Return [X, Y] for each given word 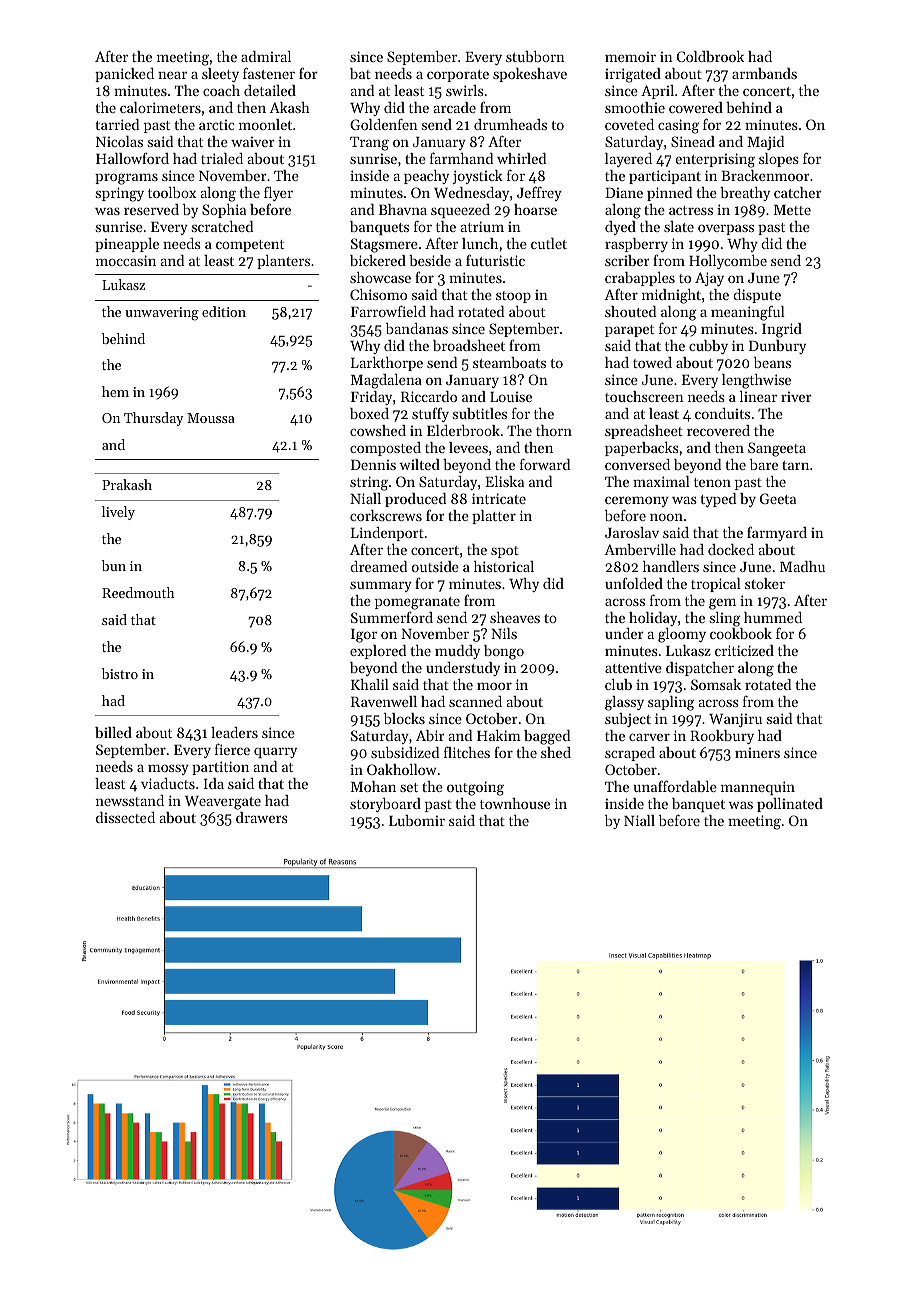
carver [649, 737]
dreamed [378, 566]
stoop [513, 297]
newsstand [130, 800]
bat [360, 73]
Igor [364, 636]
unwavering [162, 314]
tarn [795, 465]
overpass [726, 229]
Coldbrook [710, 56]
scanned [475, 701]
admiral [266, 56]
